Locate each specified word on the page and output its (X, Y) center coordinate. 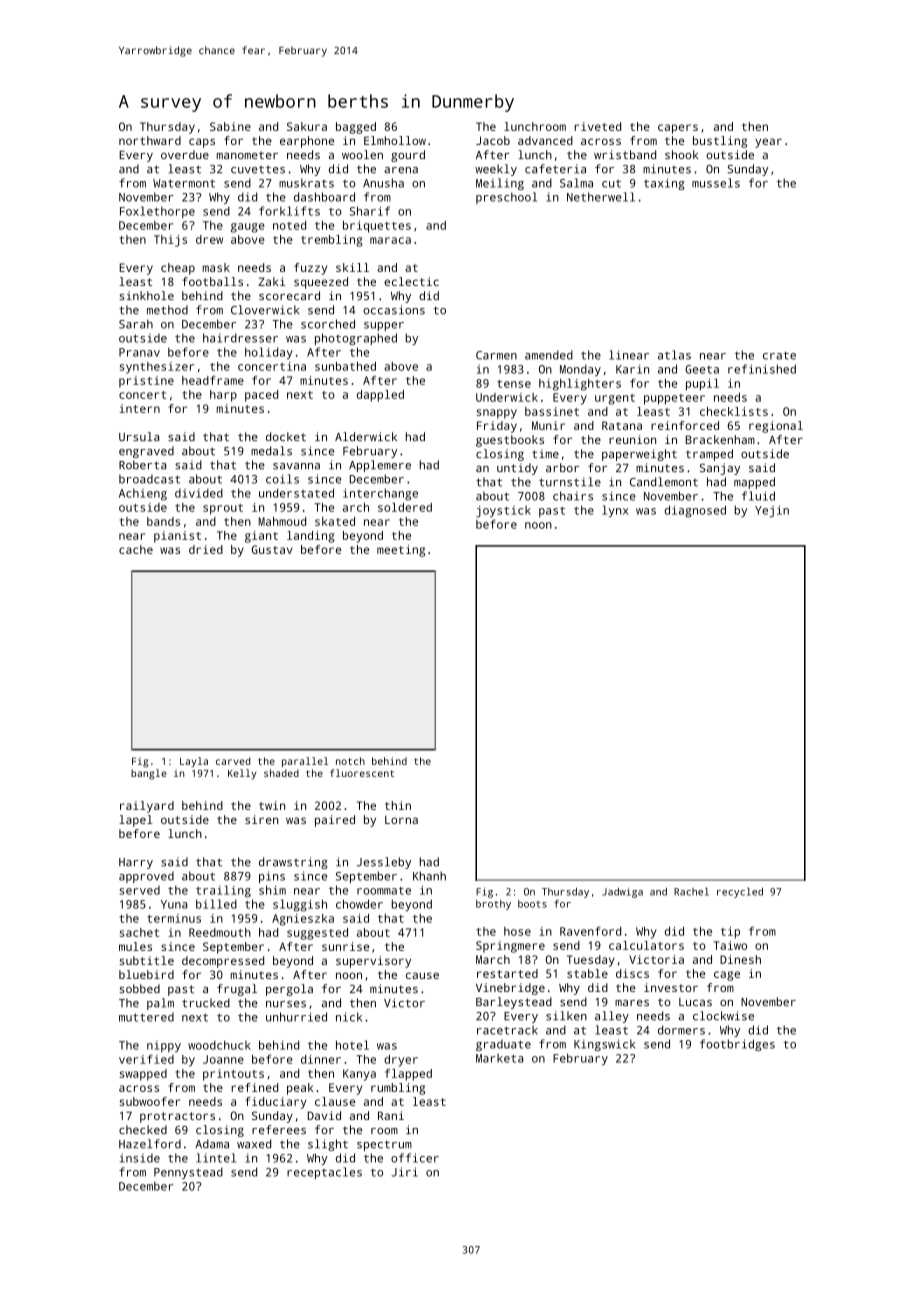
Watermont (184, 183)
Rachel (691, 892)
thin (398, 805)
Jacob (493, 140)
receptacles (324, 1173)
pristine (146, 382)
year (768, 143)
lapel (136, 821)
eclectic (411, 281)
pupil (702, 385)
